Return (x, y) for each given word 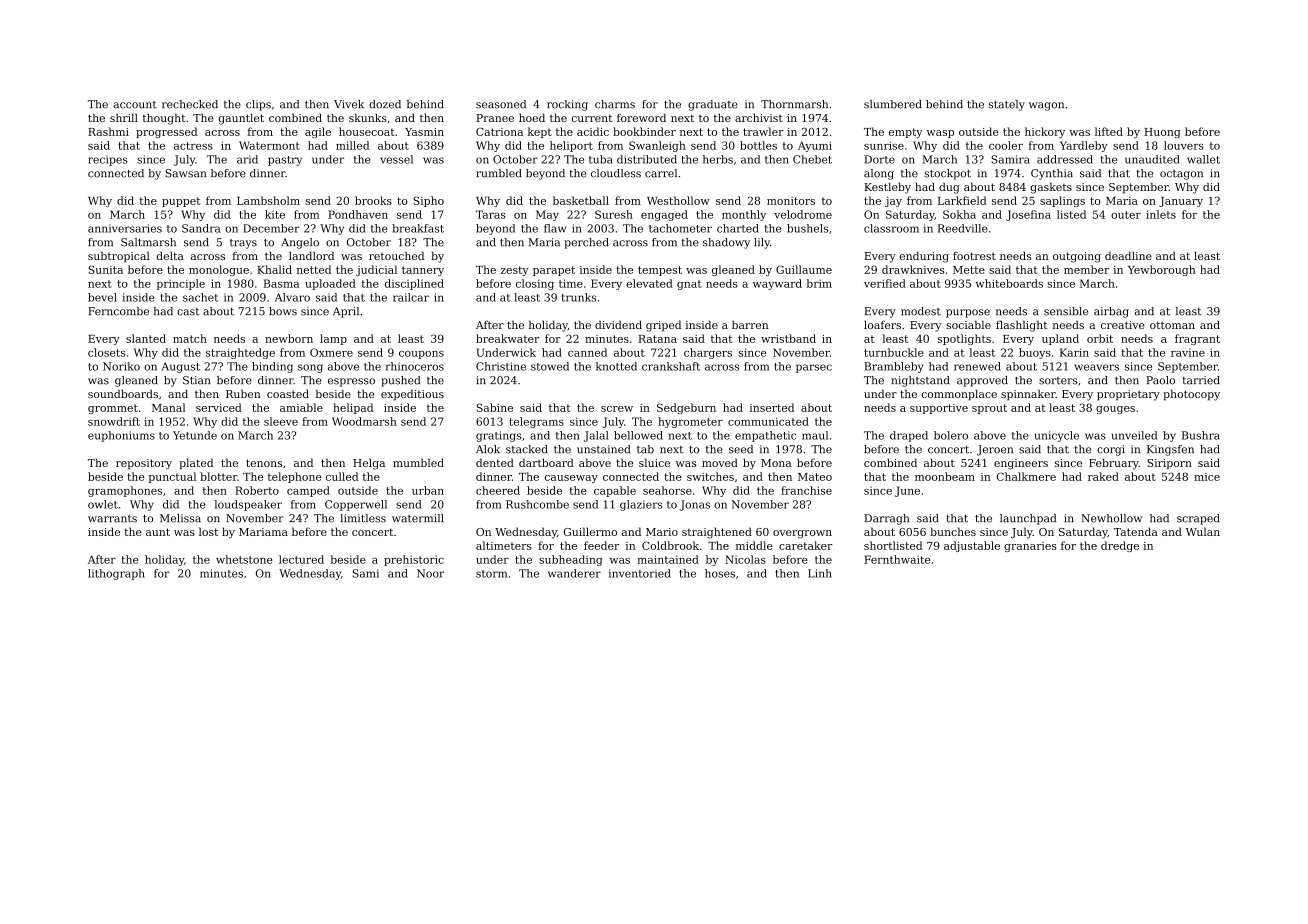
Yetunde (195, 435)
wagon (1046, 106)
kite (275, 214)
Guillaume (804, 269)
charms (615, 104)
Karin (1074, 352)
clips (258, 105)
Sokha (959, 214)
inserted (772, 407)
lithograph (116, 574)
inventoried (640, 573)
